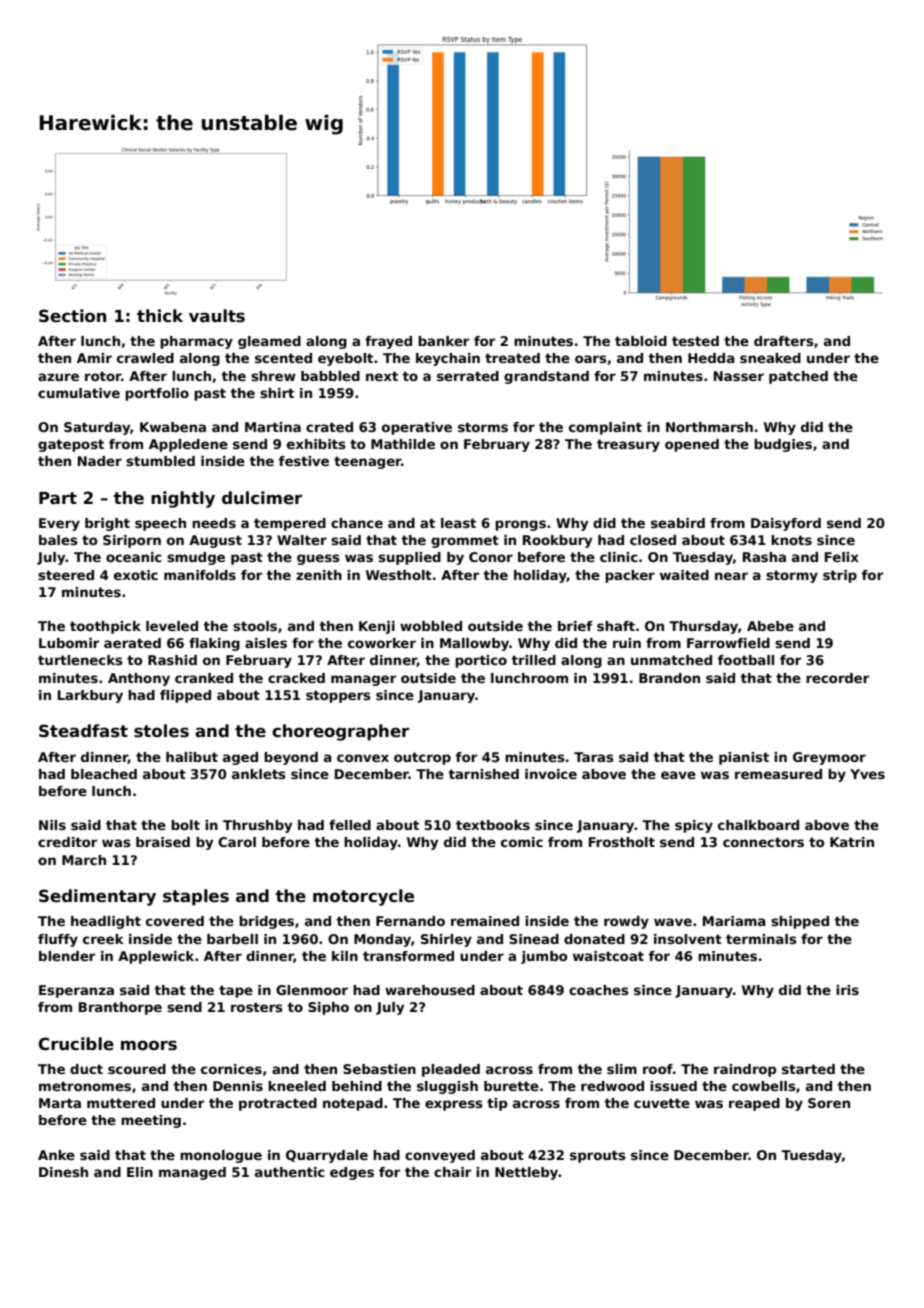 This document has height=1308, width=924. What do you see at coordinates (388, 342) in the document?
I see `frayed` at bounding box center [388, 342].
